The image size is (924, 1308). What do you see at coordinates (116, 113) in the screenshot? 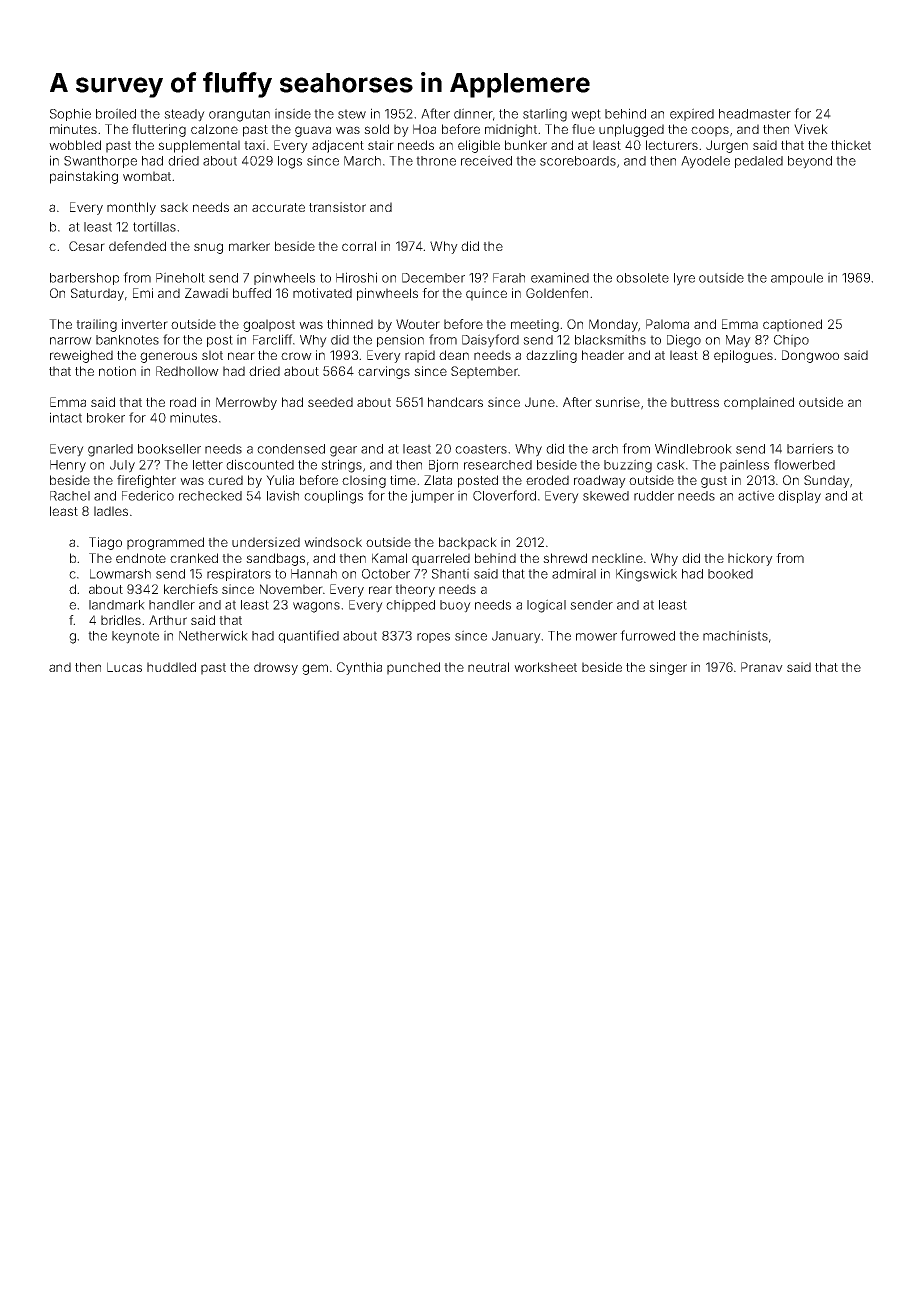
I see `broiled` at bounding box center [116, 113].
